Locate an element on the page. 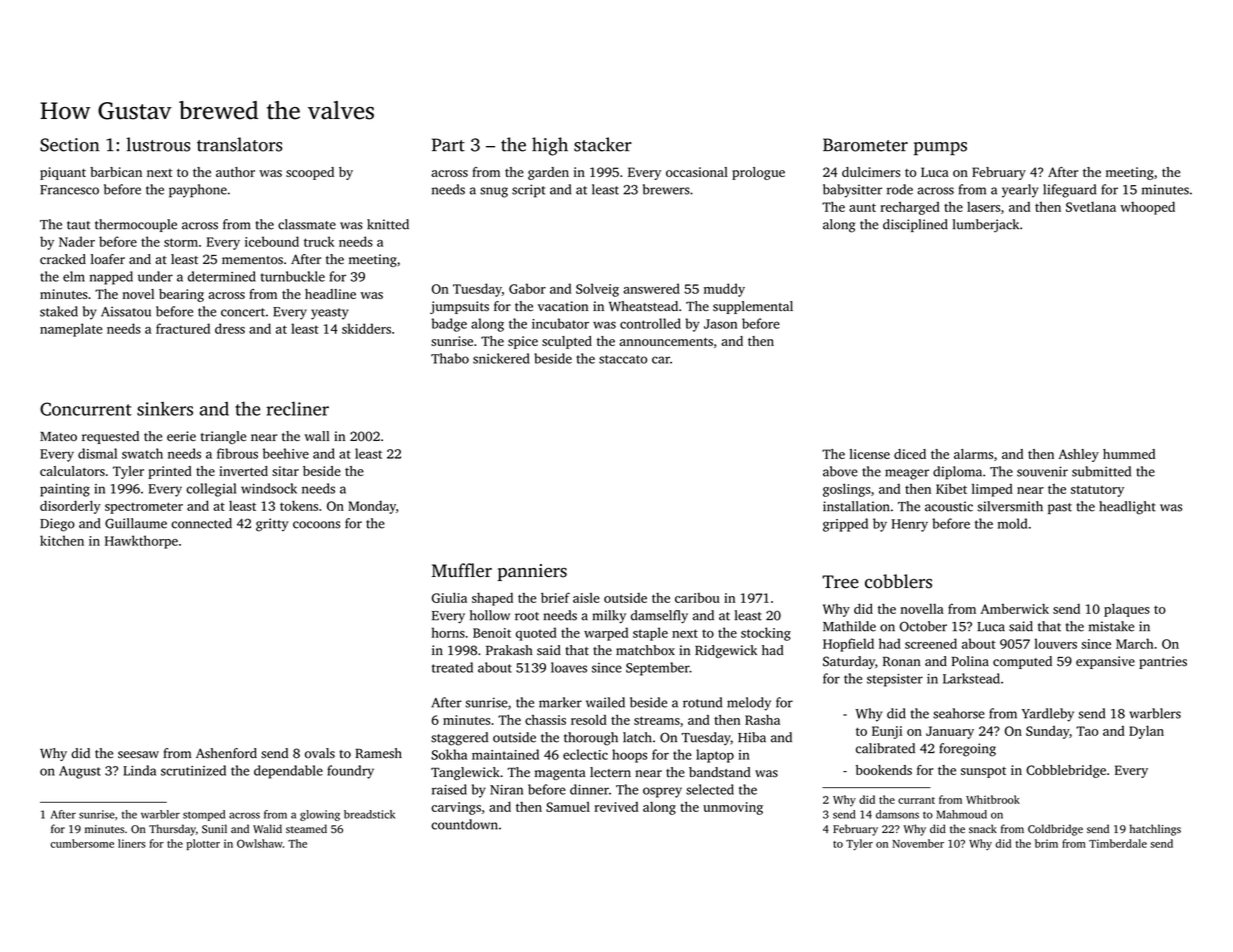 The height and width of the document is (952, 1233). horns is located at coordinates (448, 632).
